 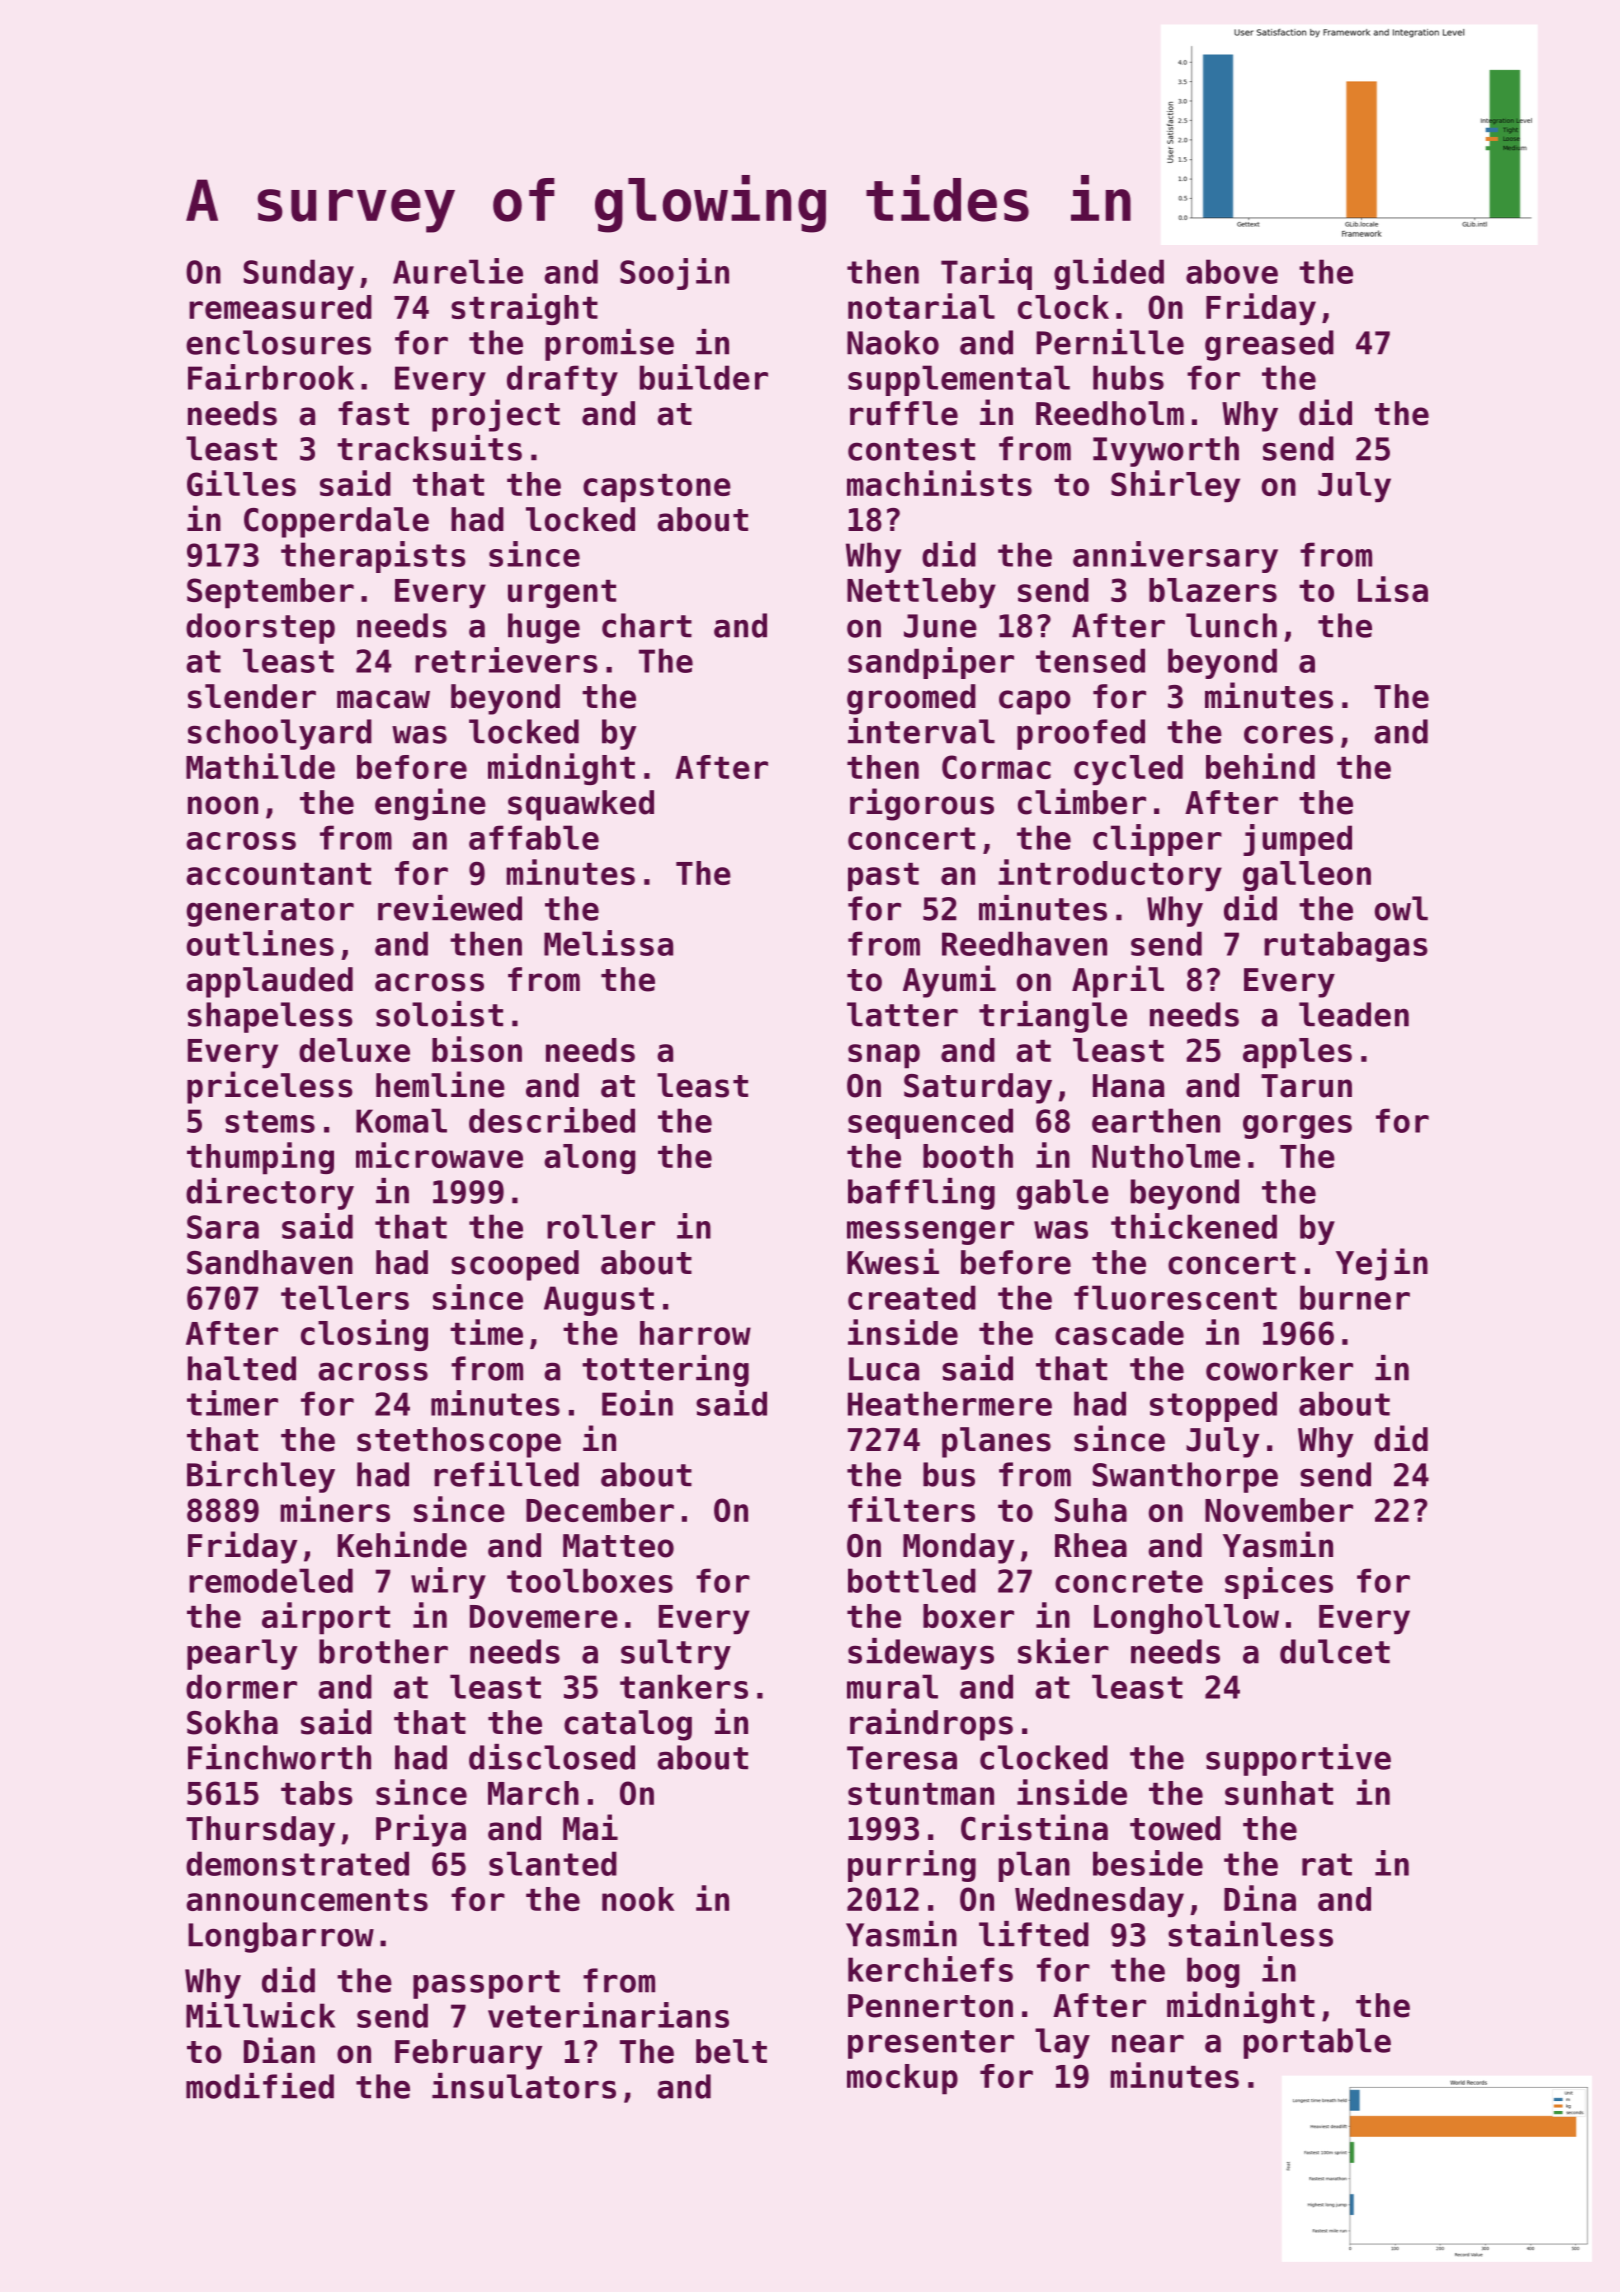 I want to click on tracksuits, so click(x=429, y=448).
